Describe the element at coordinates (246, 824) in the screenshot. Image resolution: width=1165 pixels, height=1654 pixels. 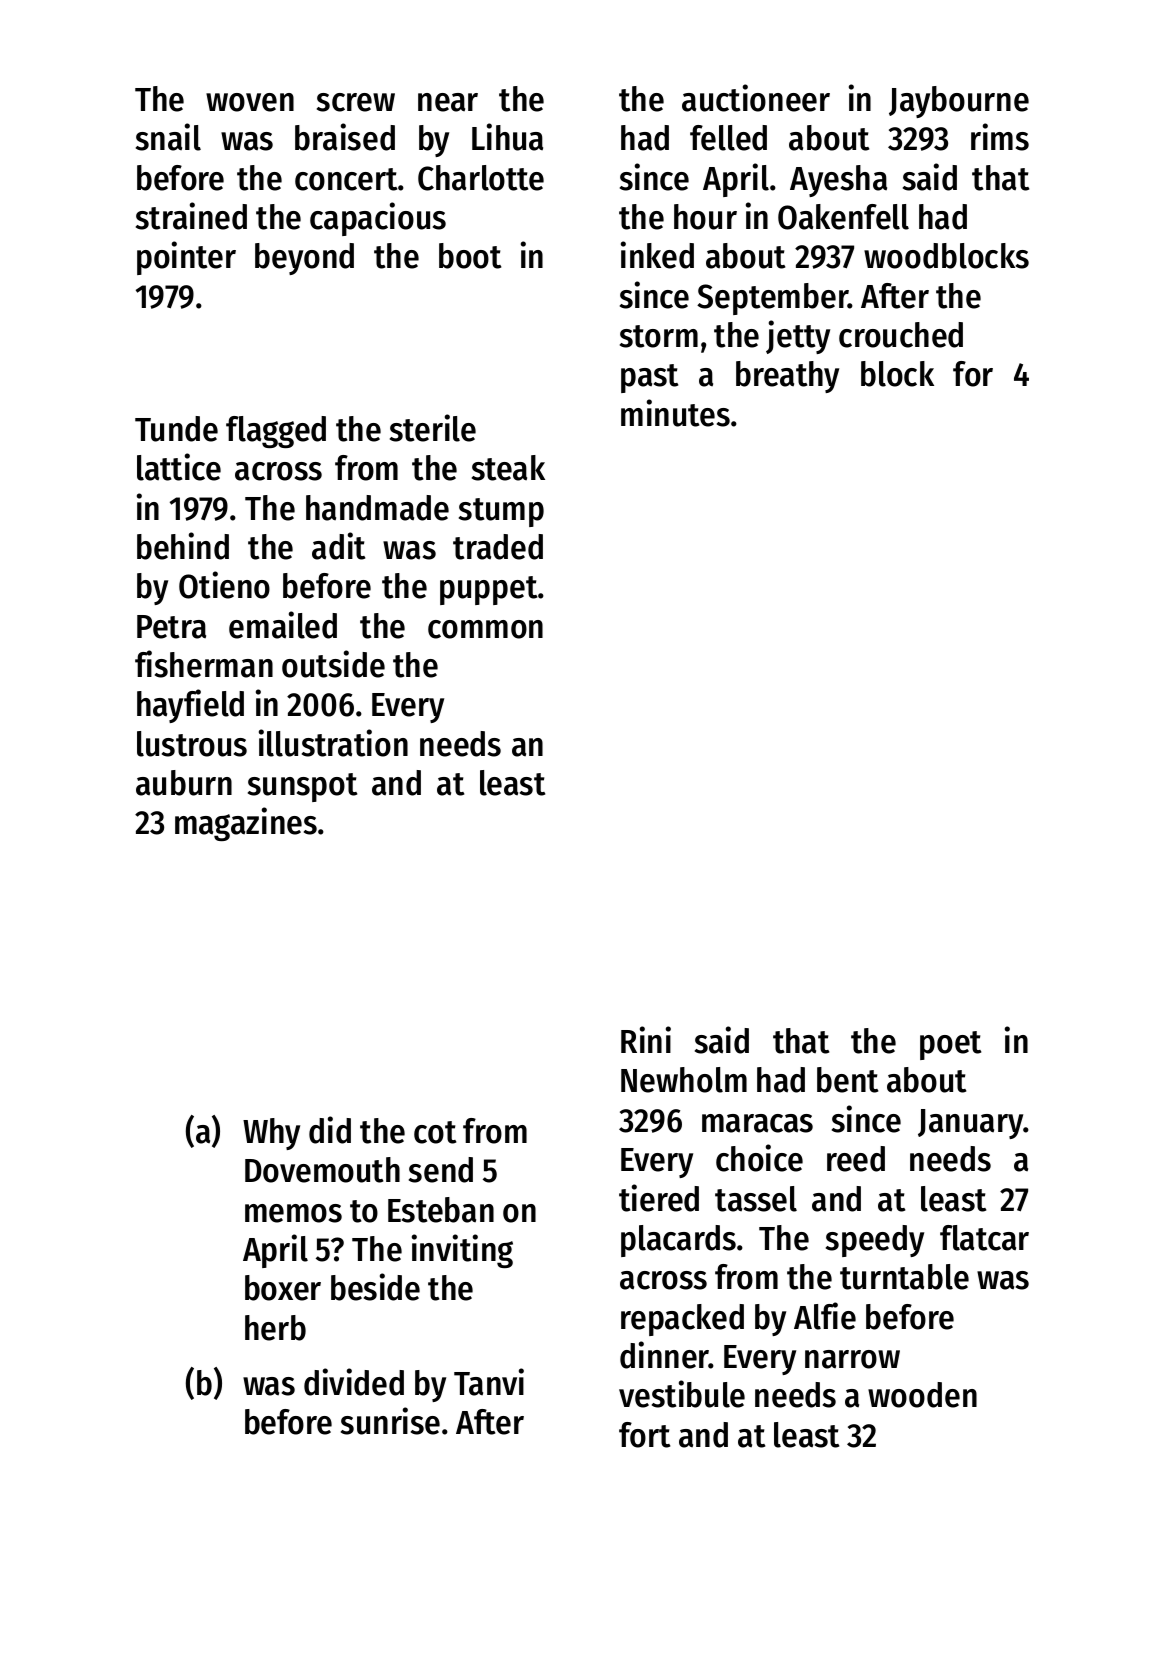
I see `magazines` at that location.
